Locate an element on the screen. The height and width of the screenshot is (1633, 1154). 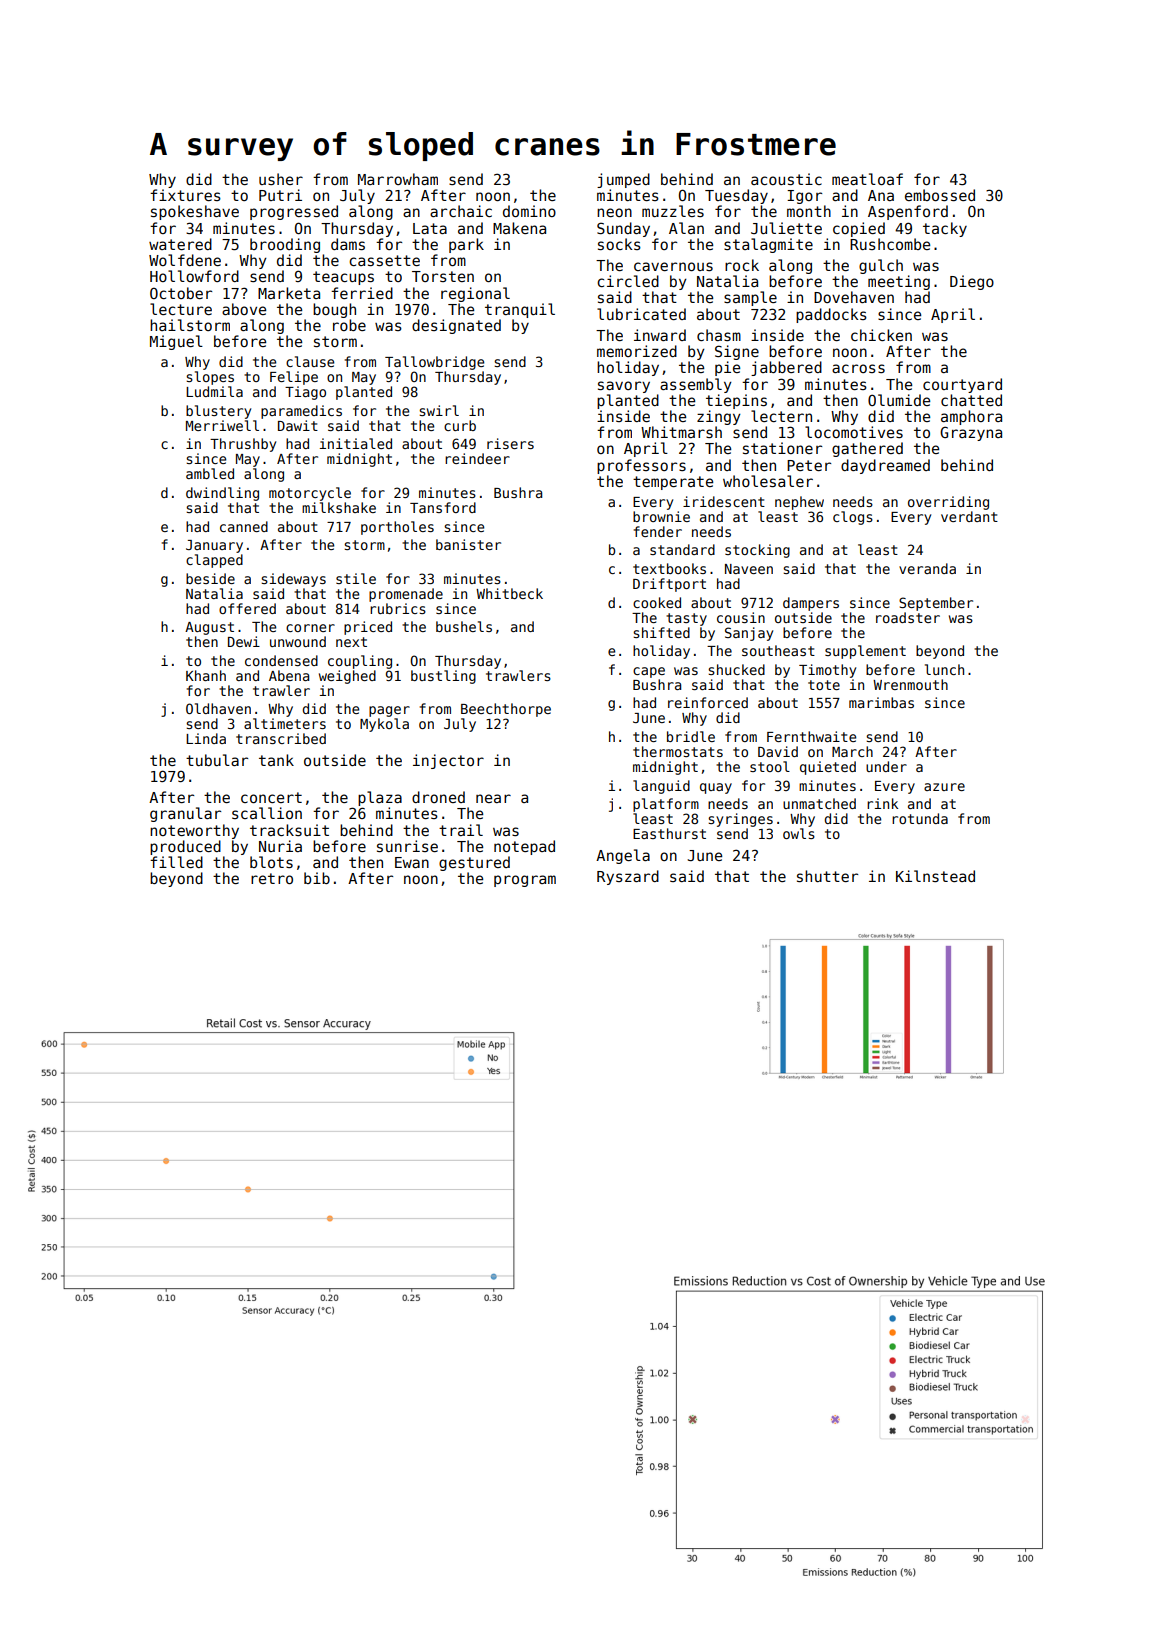
shucked is located at coordinates (736, 669).
